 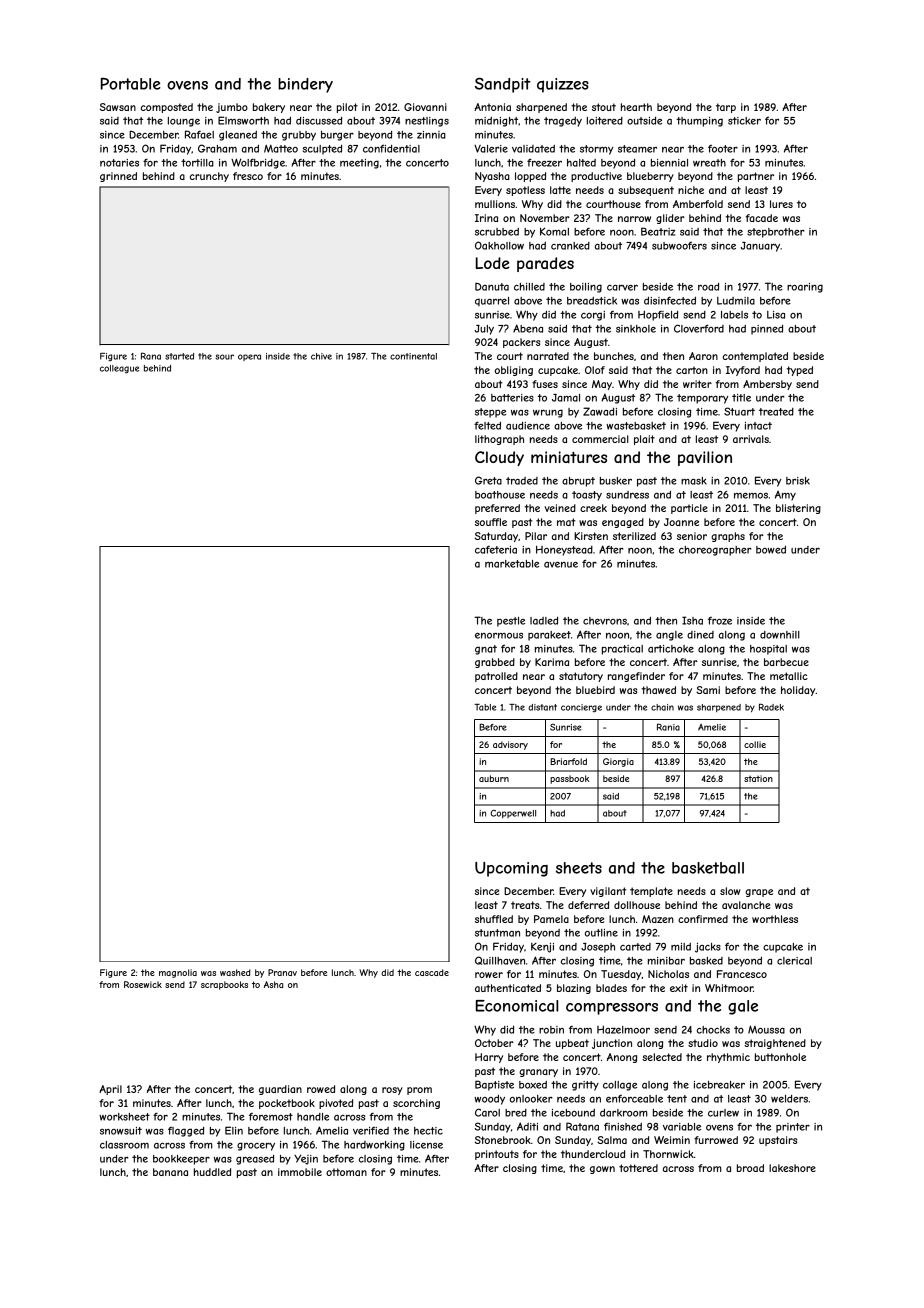 I want to click on icebreaker, so click(x=719, y=1085).
